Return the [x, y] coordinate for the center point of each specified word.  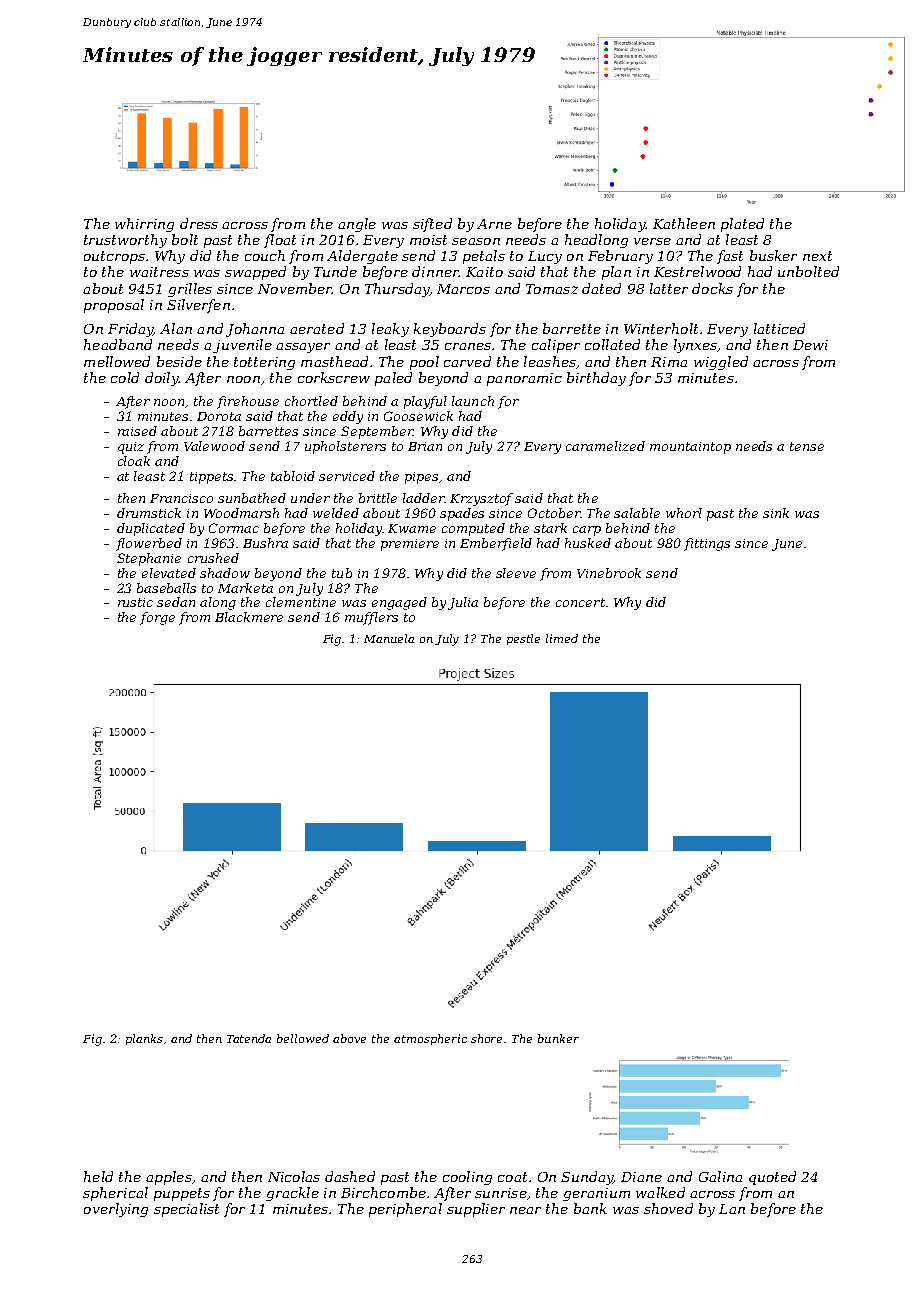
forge [157, 618]
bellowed [303, 1038]
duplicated [151, 529]
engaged [399, 603]
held [98, 1176]
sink [776, 513]
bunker [558, 1038]
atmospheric [430, 1039]
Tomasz [552, 289]
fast [730, 257]
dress [199, 223]
